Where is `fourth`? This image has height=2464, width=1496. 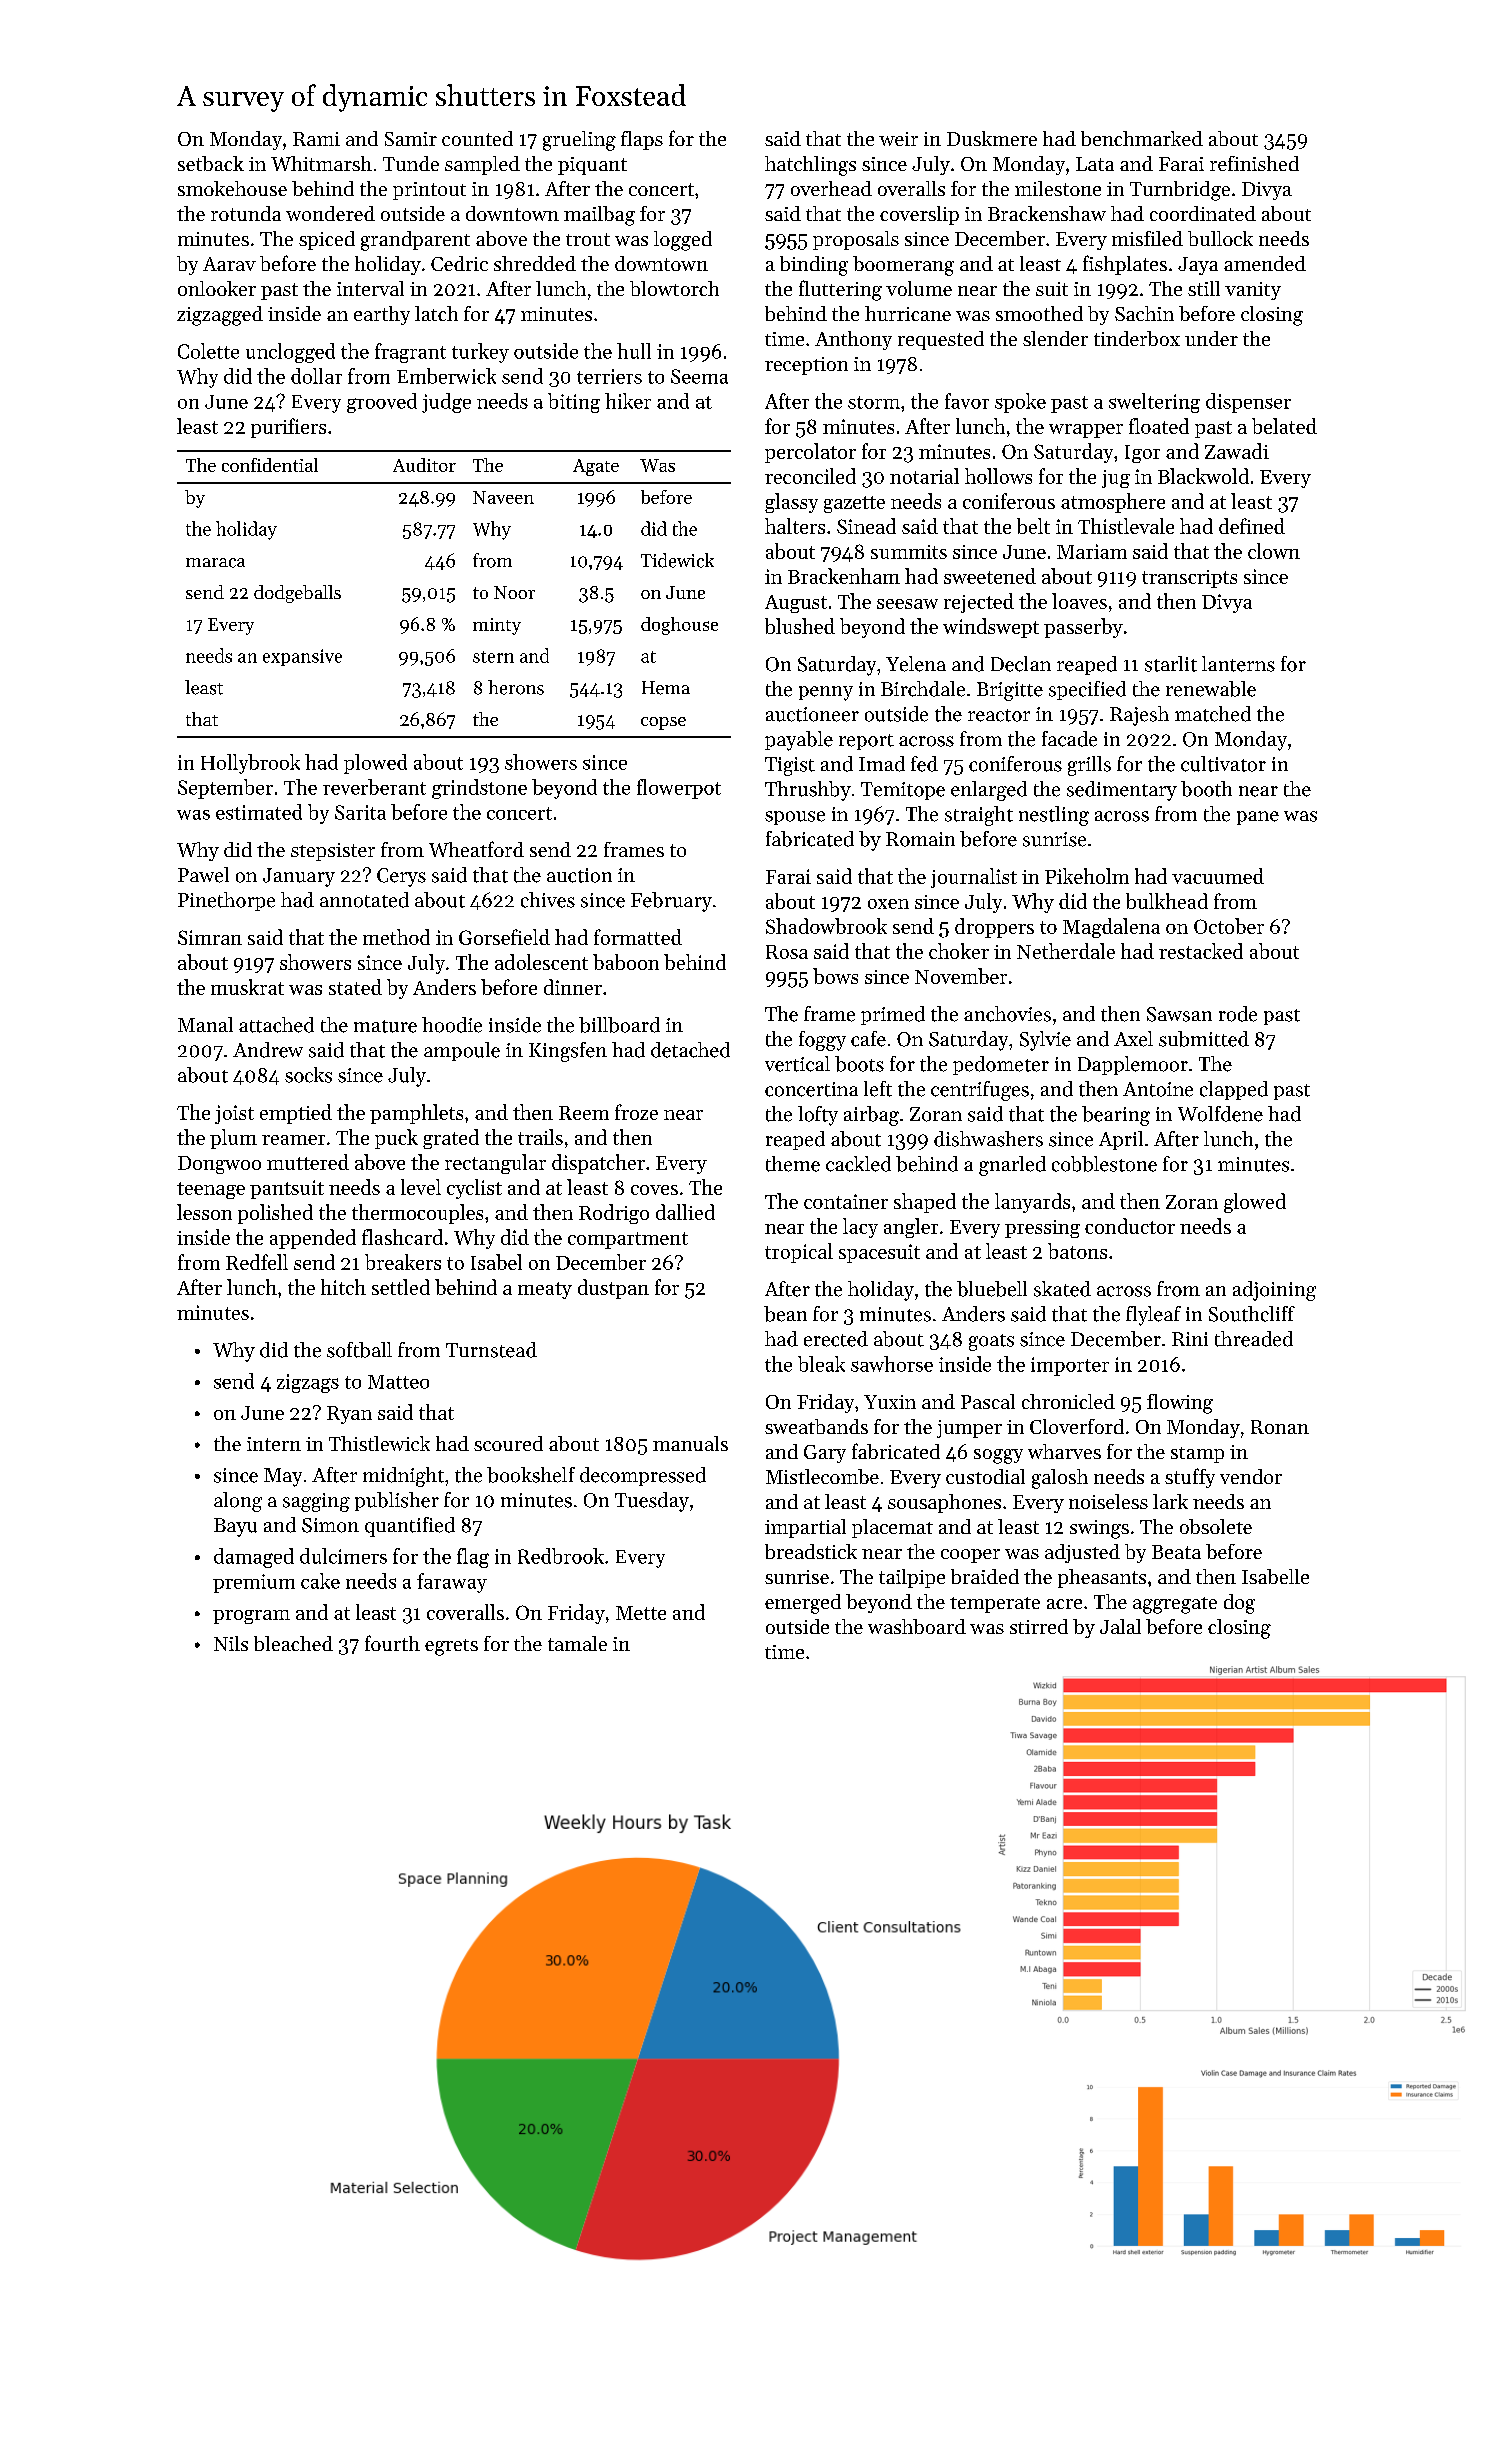 fourth is located at coordinates (392, 1643).
